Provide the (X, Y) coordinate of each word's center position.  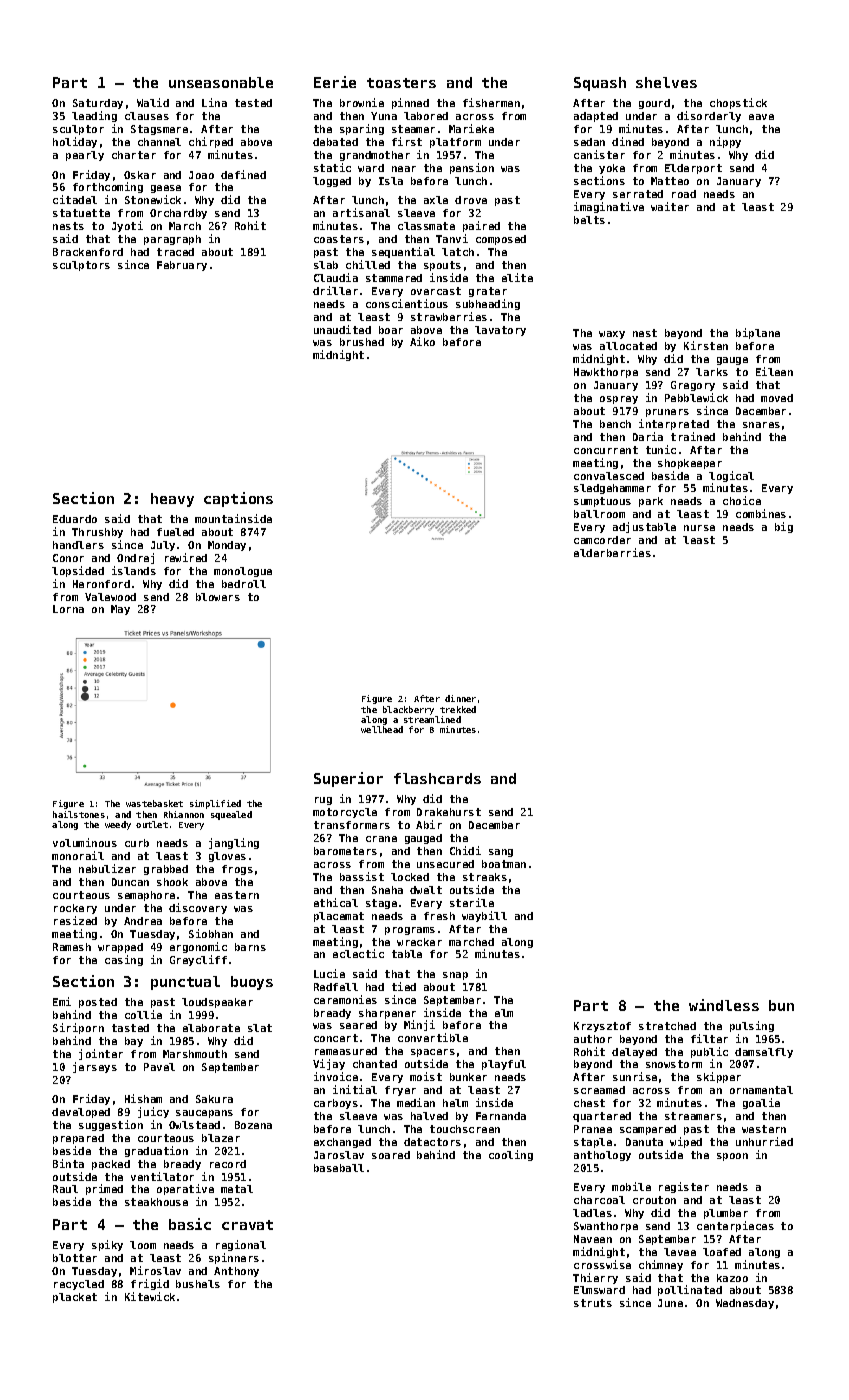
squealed (231, 815)
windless (724, 1005)
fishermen (491, 102)
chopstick (738, 103)
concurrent (606, 450)
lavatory (500, 331)
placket (75, 1298)
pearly (85, 156)
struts (593, 1303)
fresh (439, 916)
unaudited (342, 329)
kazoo (732, 1278)
